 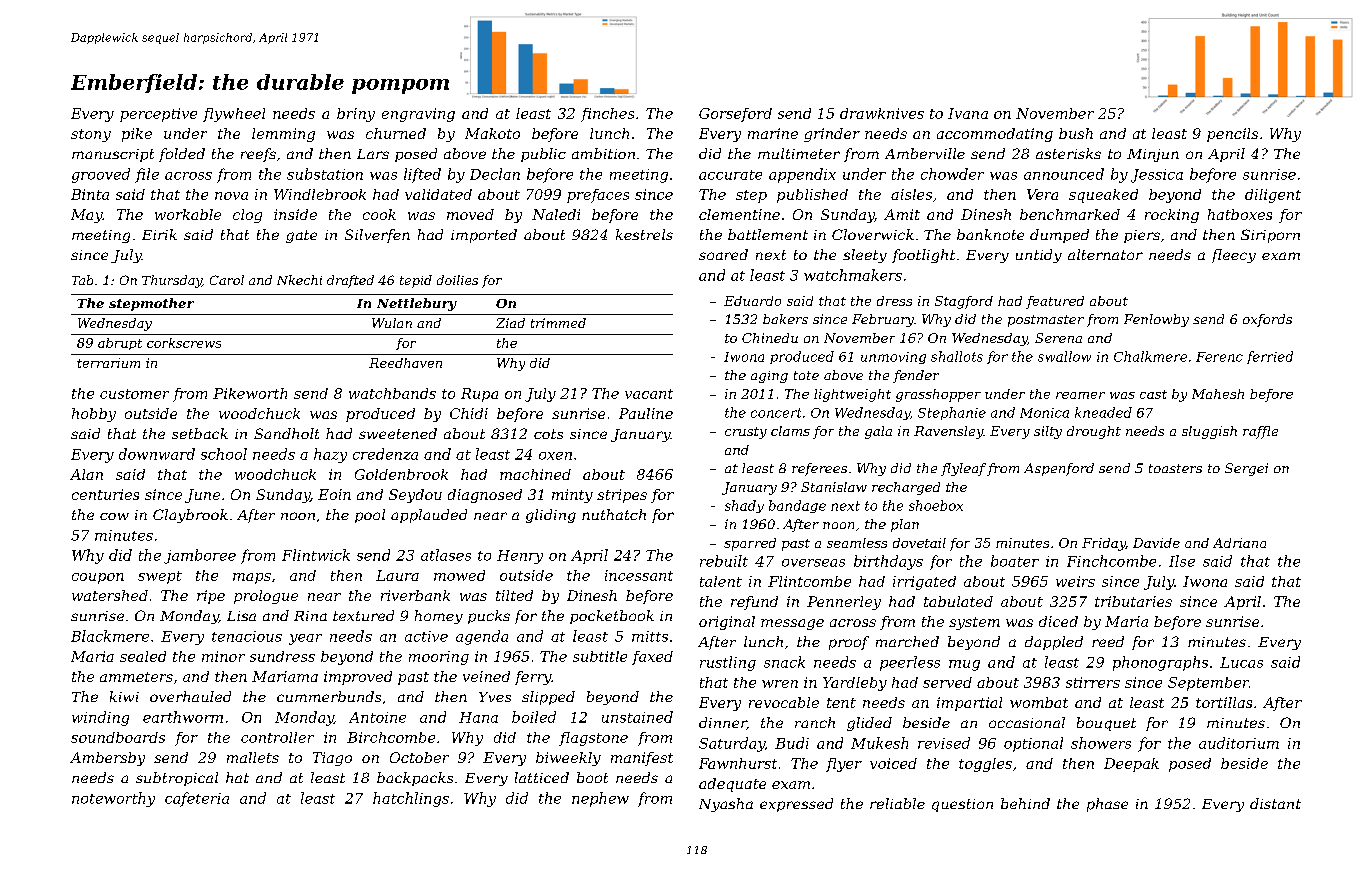 I want to click on Mahesh, so click(x=1218, y=394).
